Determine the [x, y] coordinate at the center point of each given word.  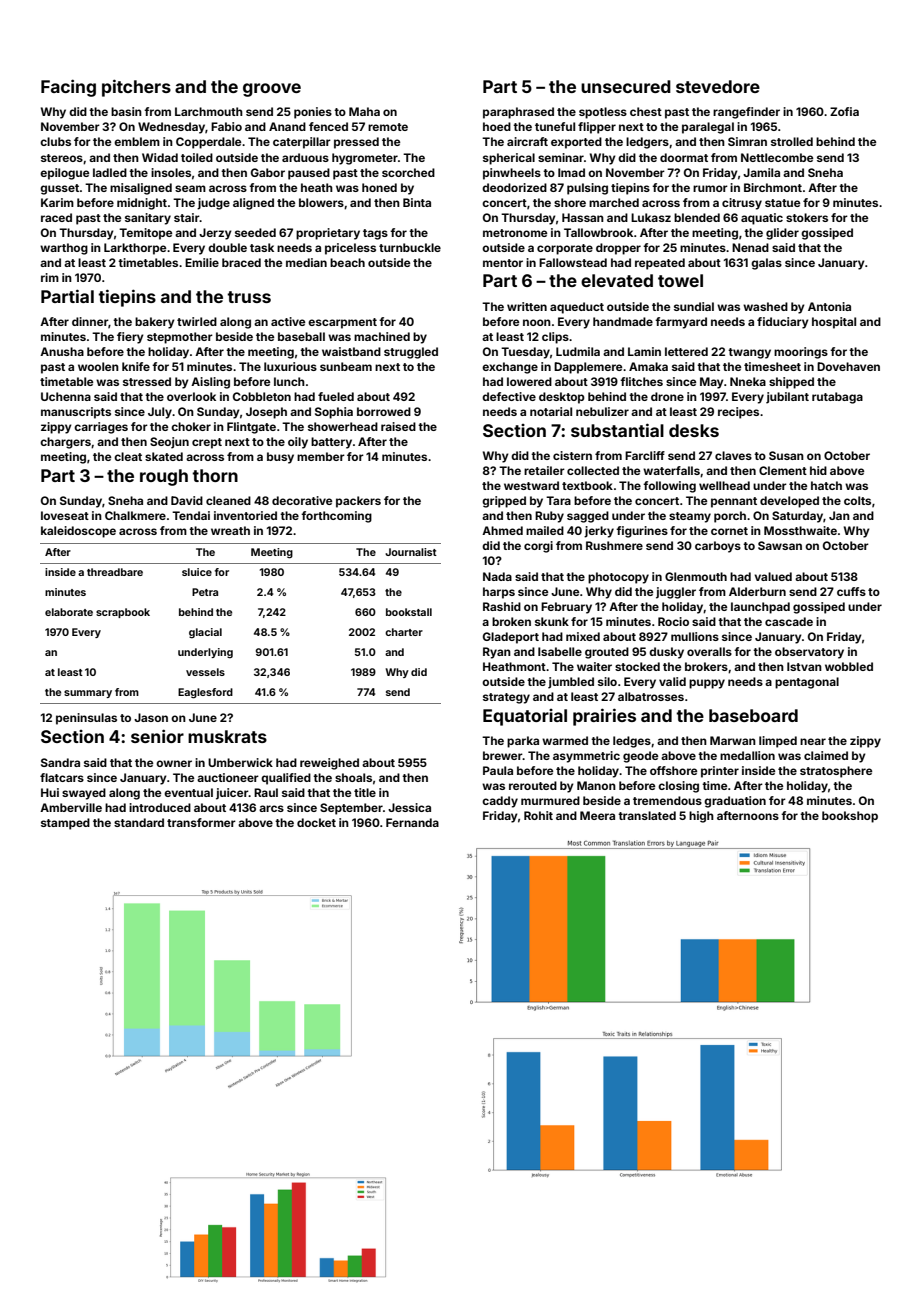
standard [139, 822]
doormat [684, 157]
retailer [544, 470]
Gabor [268, 172]
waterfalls [671, 470]
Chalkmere [135, 515]
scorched [408, 172]
